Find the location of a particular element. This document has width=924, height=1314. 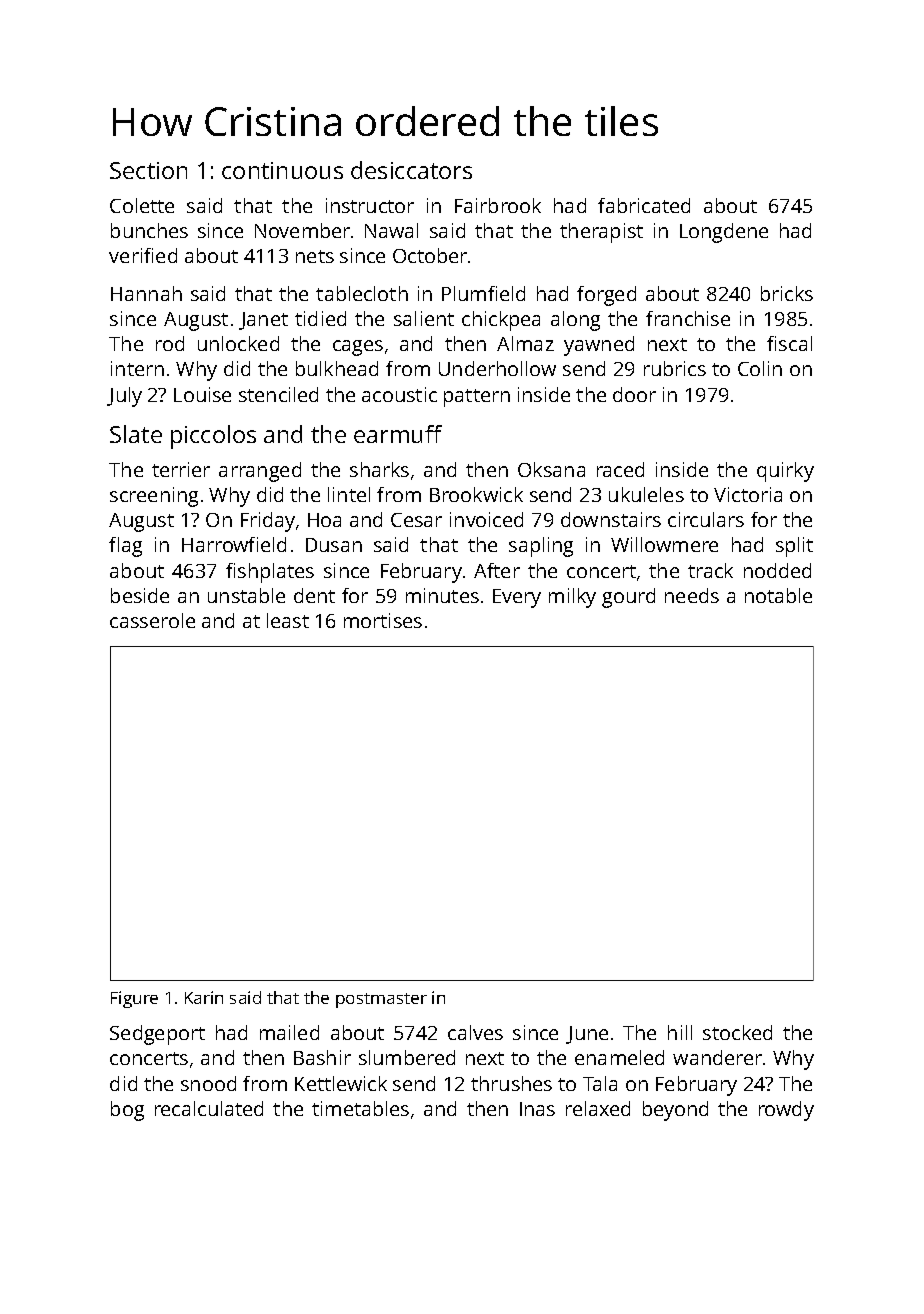

flag is located at coordinates (125, 547).
